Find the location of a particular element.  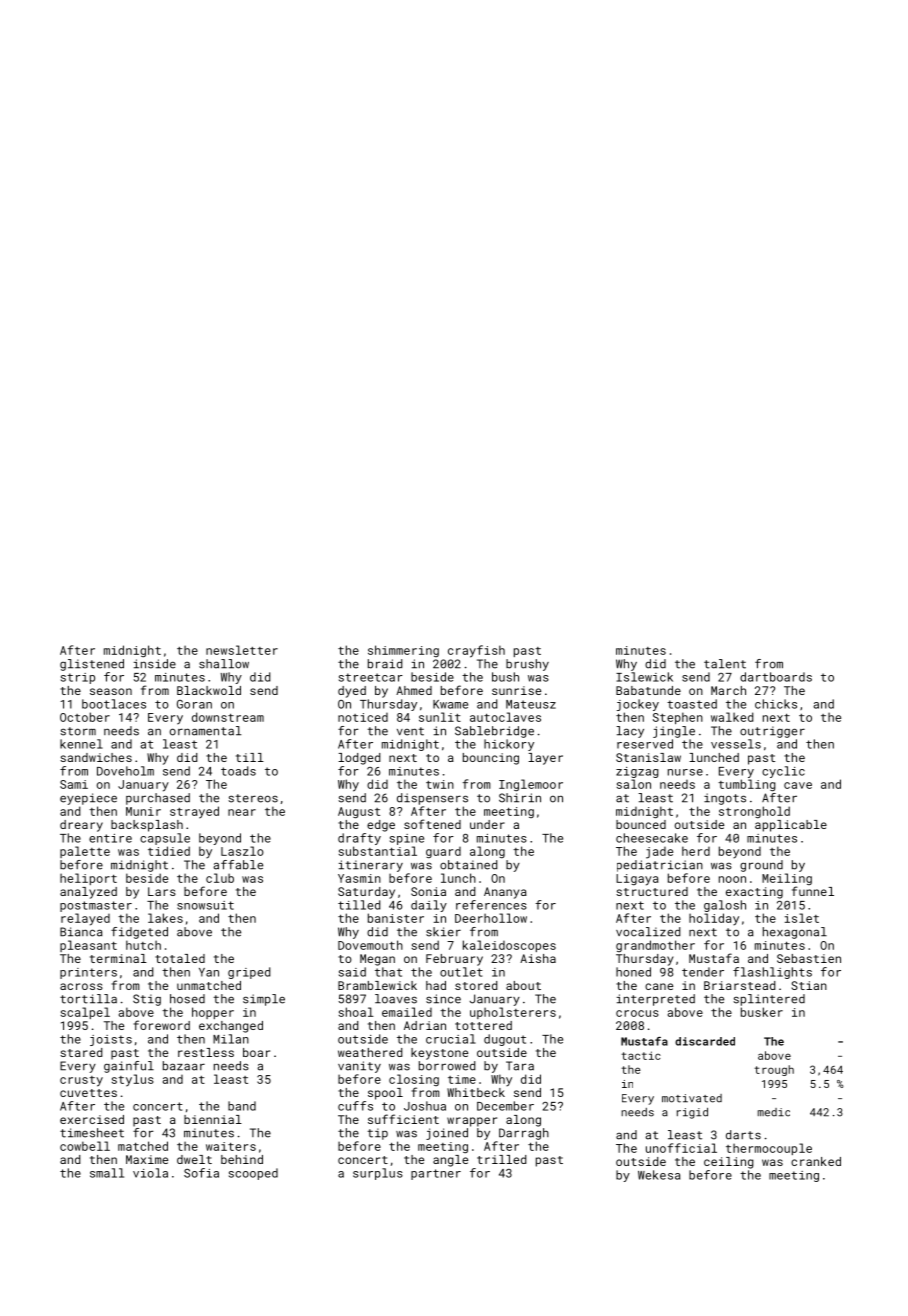

talent is located at coordinates (725, 664).
